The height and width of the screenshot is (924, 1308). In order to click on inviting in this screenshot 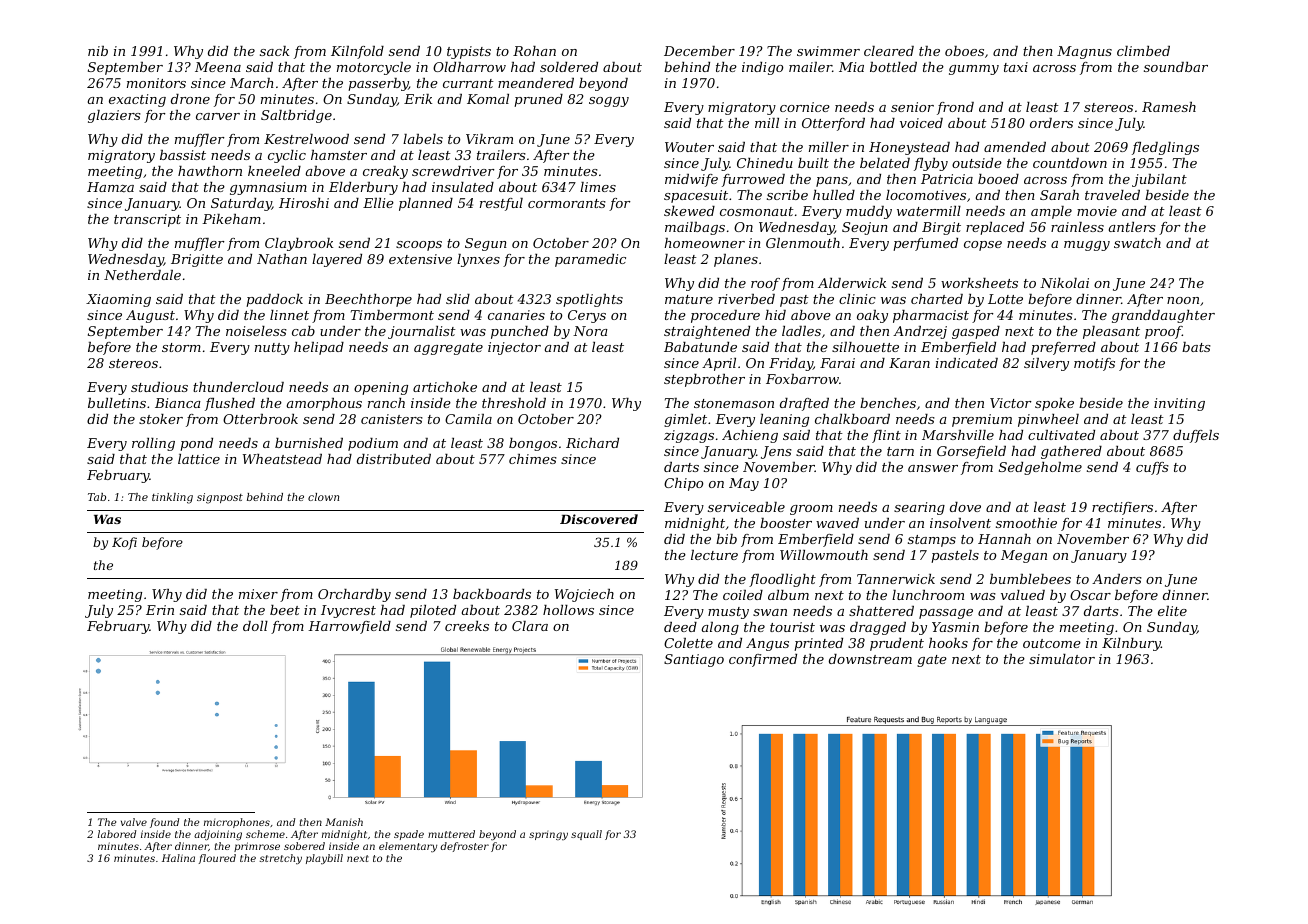, I will do `click(1179, 404)`.
